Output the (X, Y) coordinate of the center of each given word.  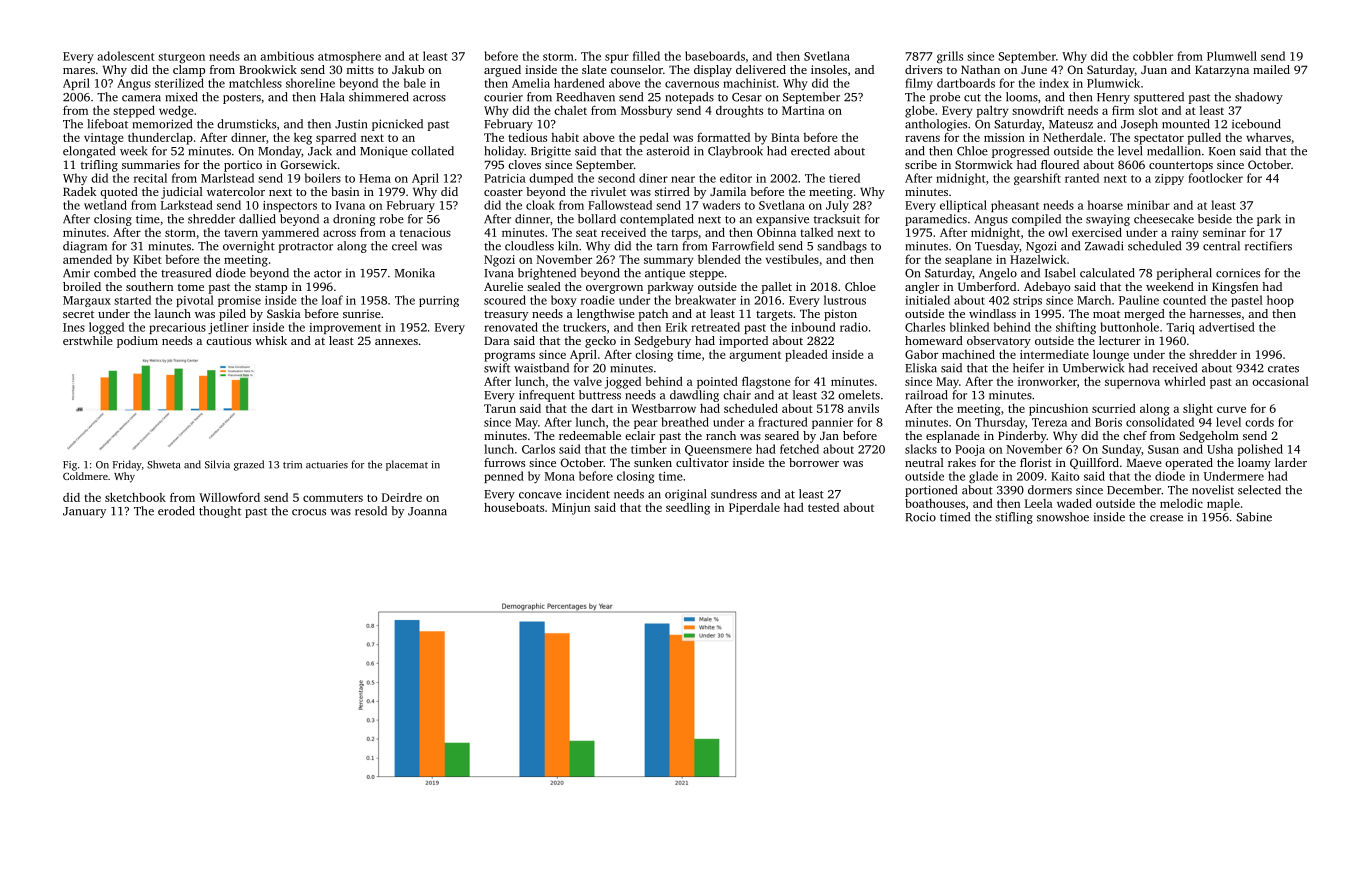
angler (922, 288)
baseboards (715, 56)
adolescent (126, 56)
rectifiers (1268, 246)
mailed (1271, 69)
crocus (309, 512)
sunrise (362, 313)
